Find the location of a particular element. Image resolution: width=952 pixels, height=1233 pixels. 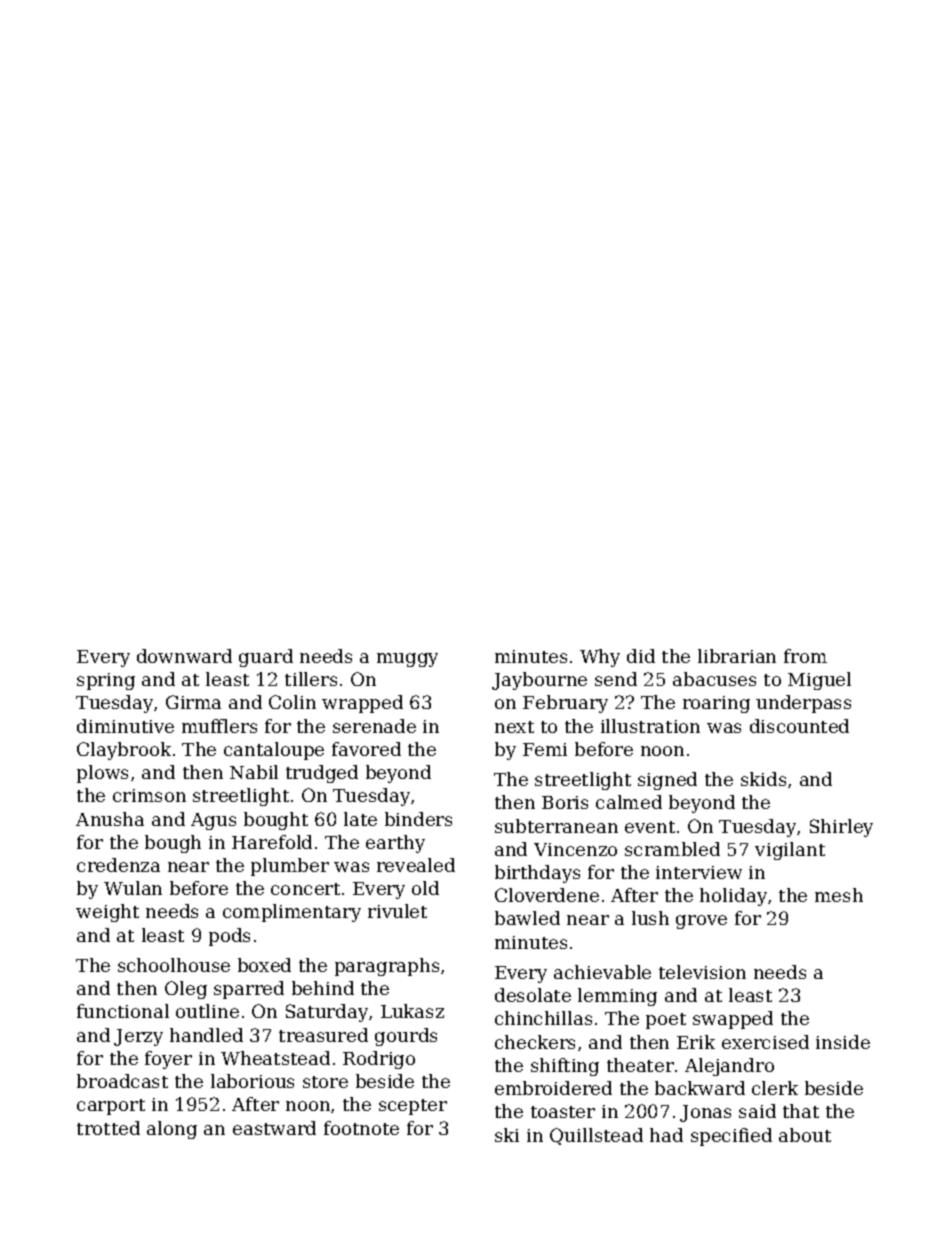

Boris is located at coordinates (565, 802).
